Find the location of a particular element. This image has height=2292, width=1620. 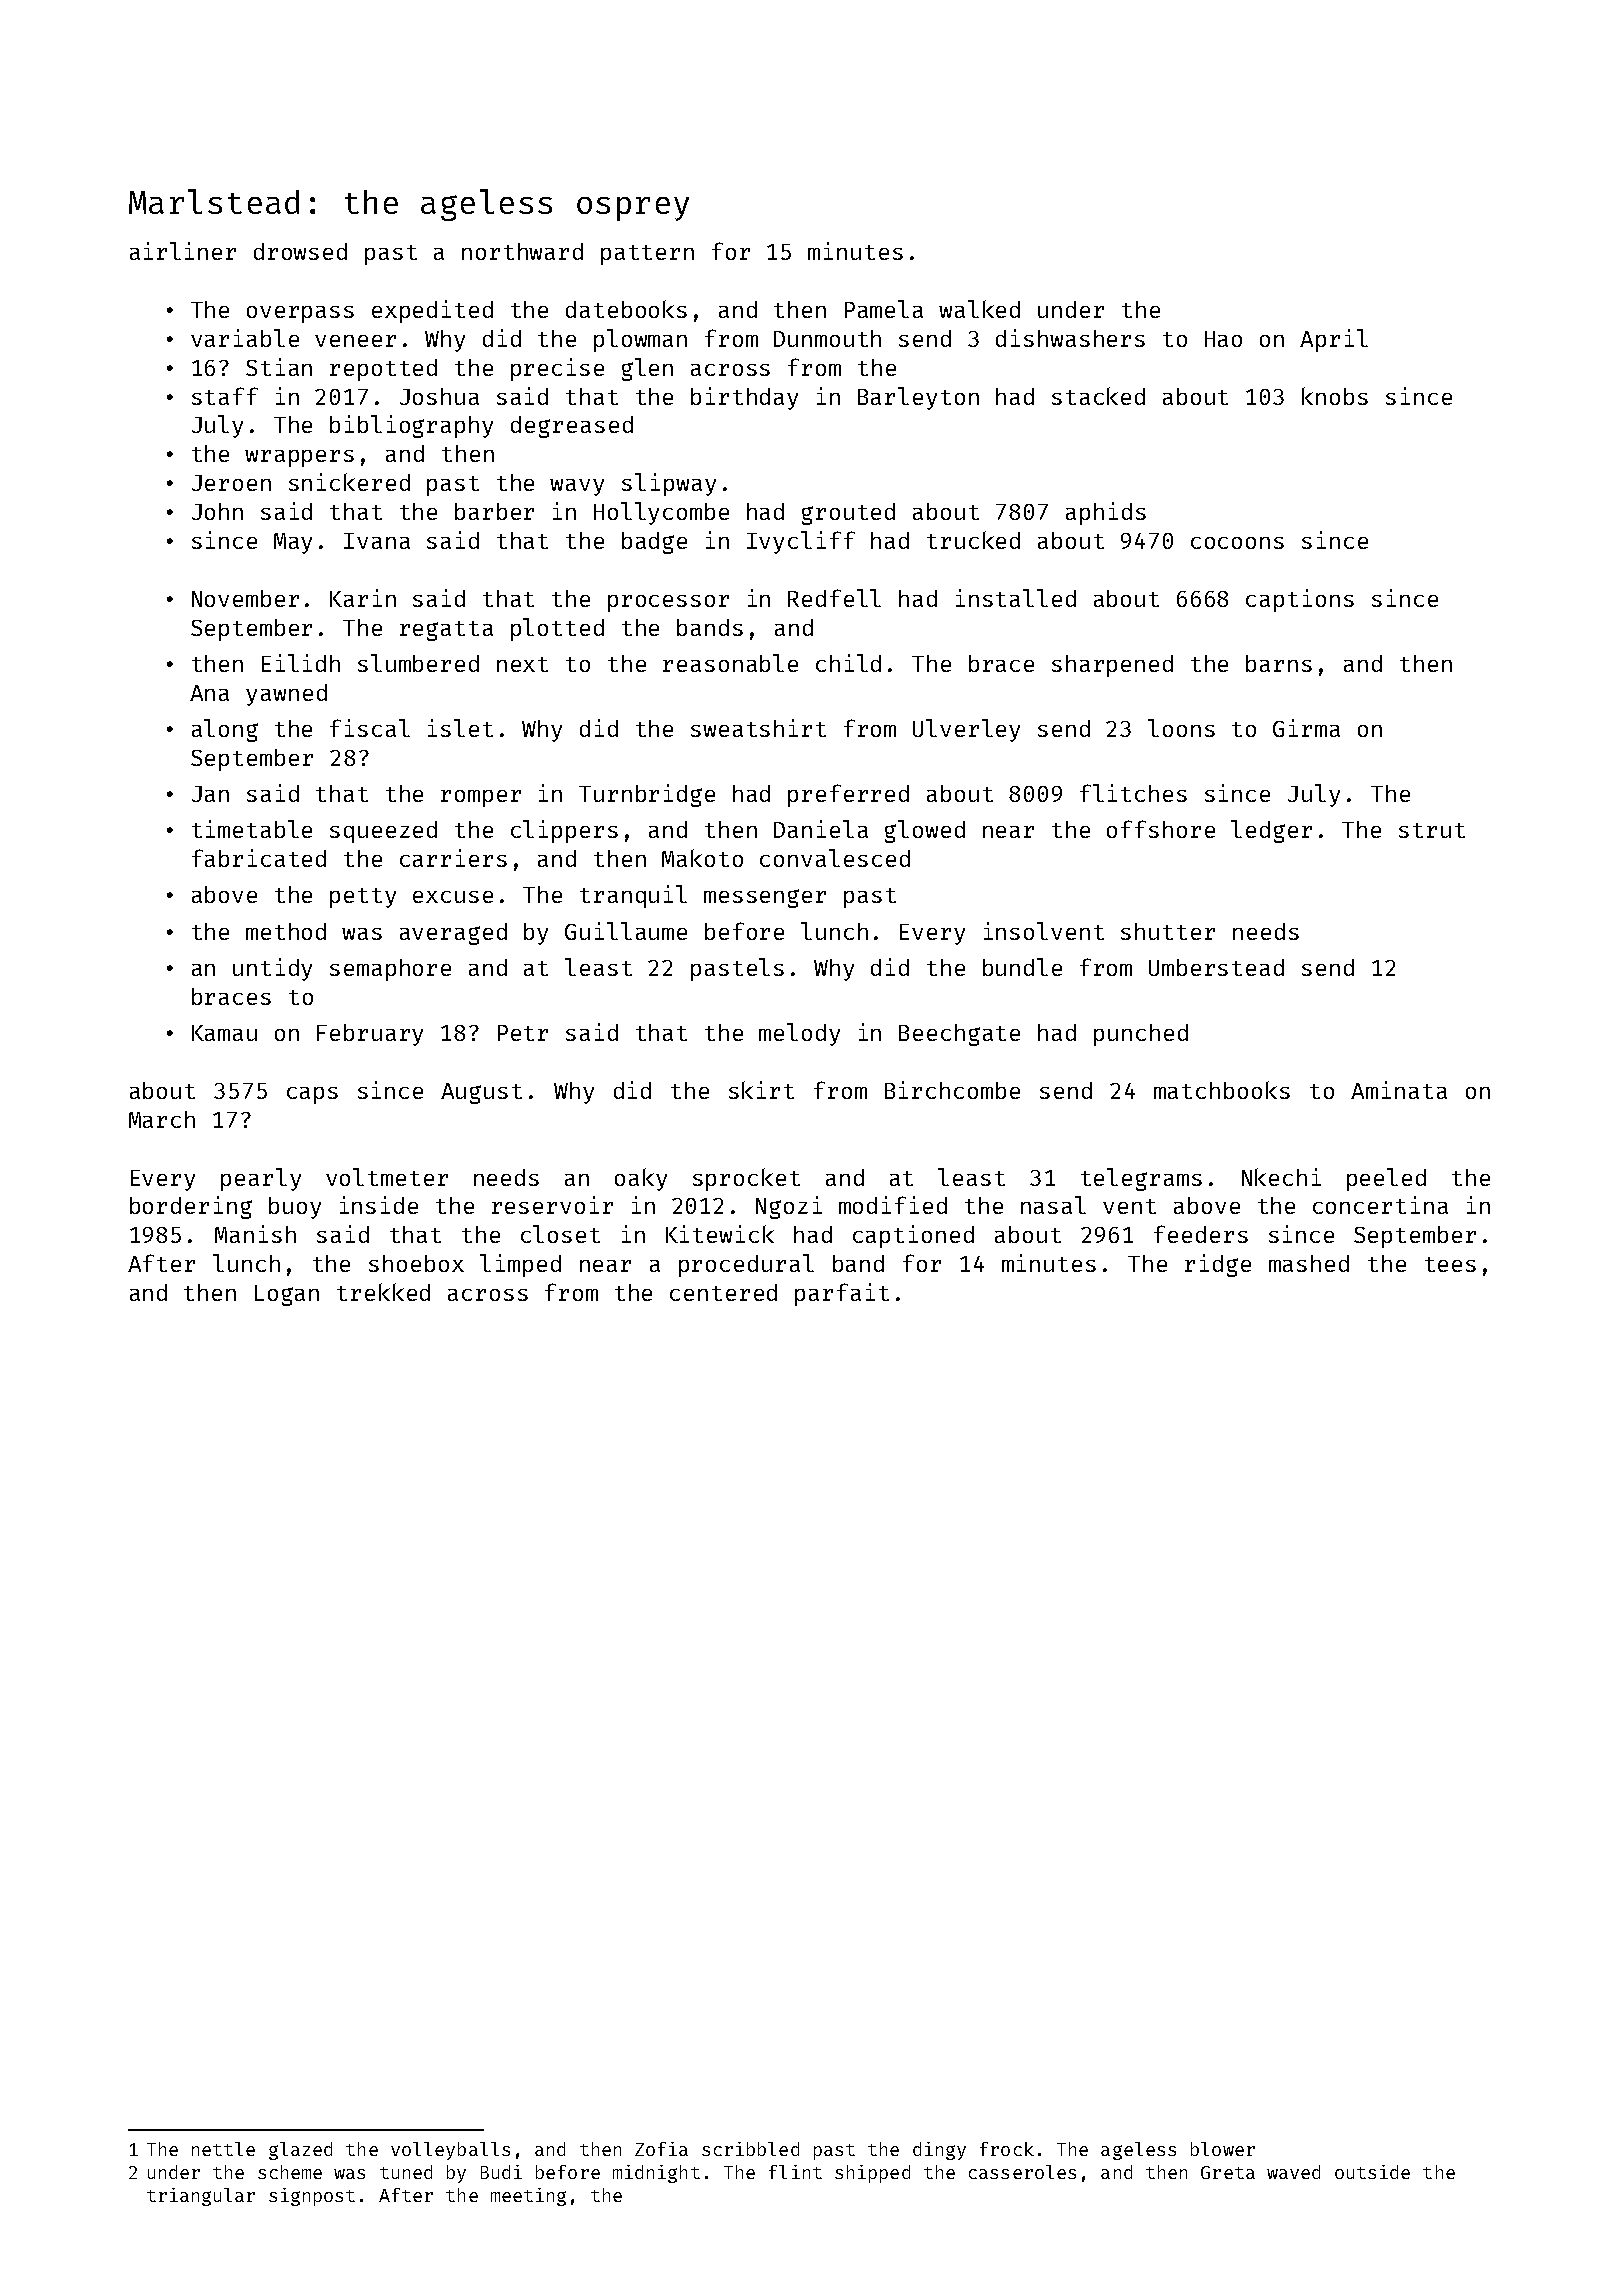

outside is located at coordinates (1372, 2172).
